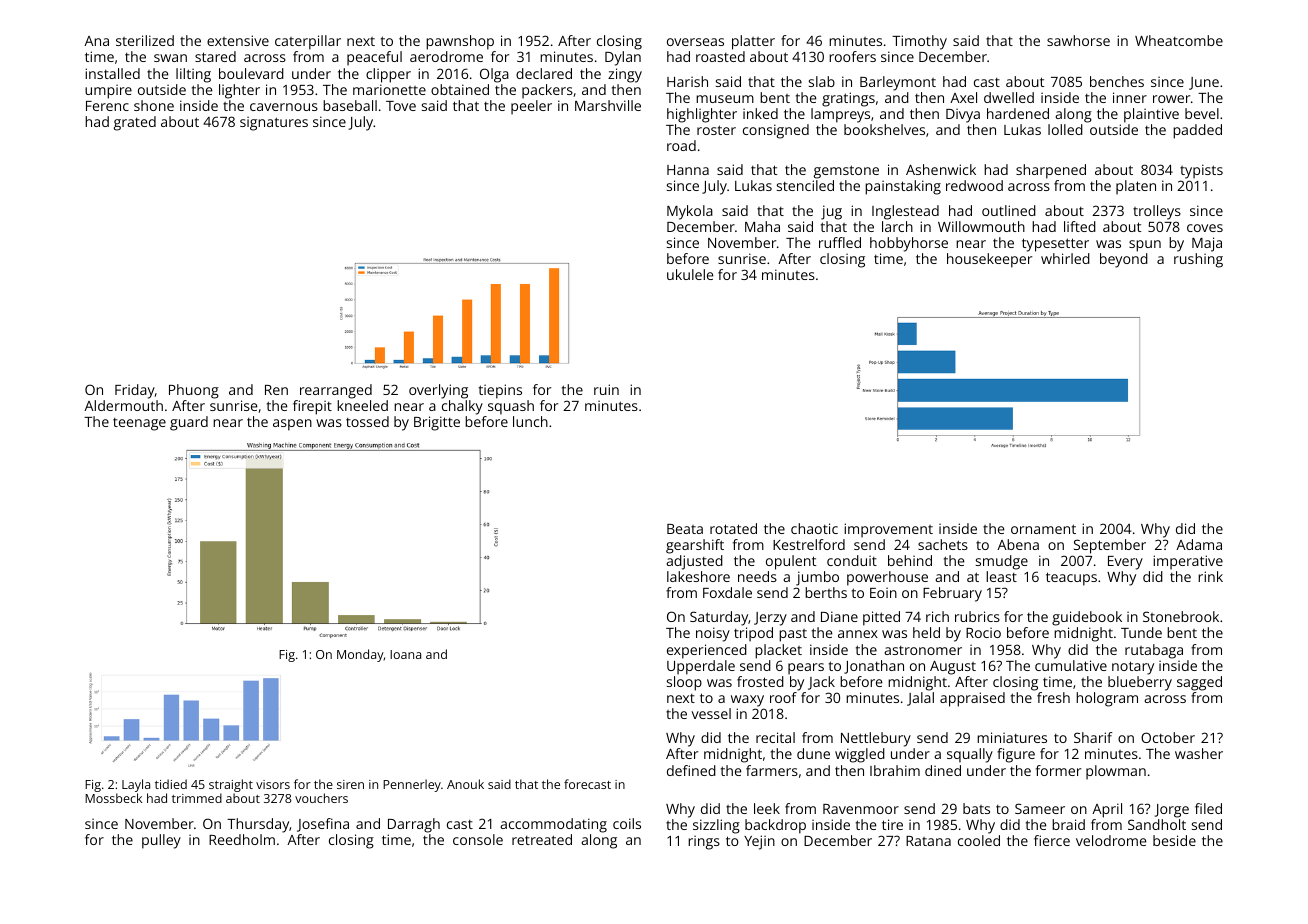  Describe the element at coordinates (704, 842) in the document. I see `rings` at that location.
